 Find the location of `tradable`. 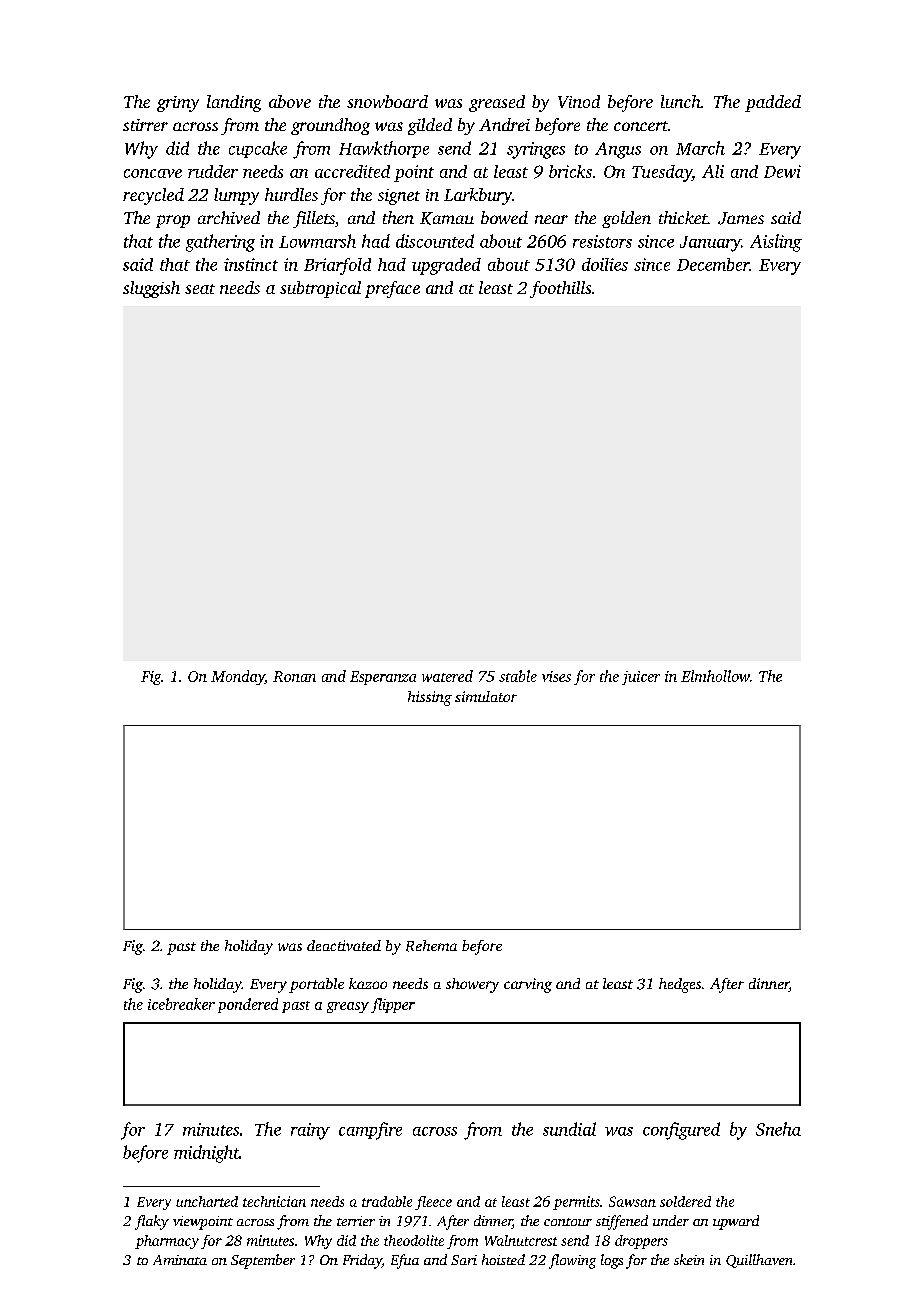

tradable is located at coordinates (387, 1201).
